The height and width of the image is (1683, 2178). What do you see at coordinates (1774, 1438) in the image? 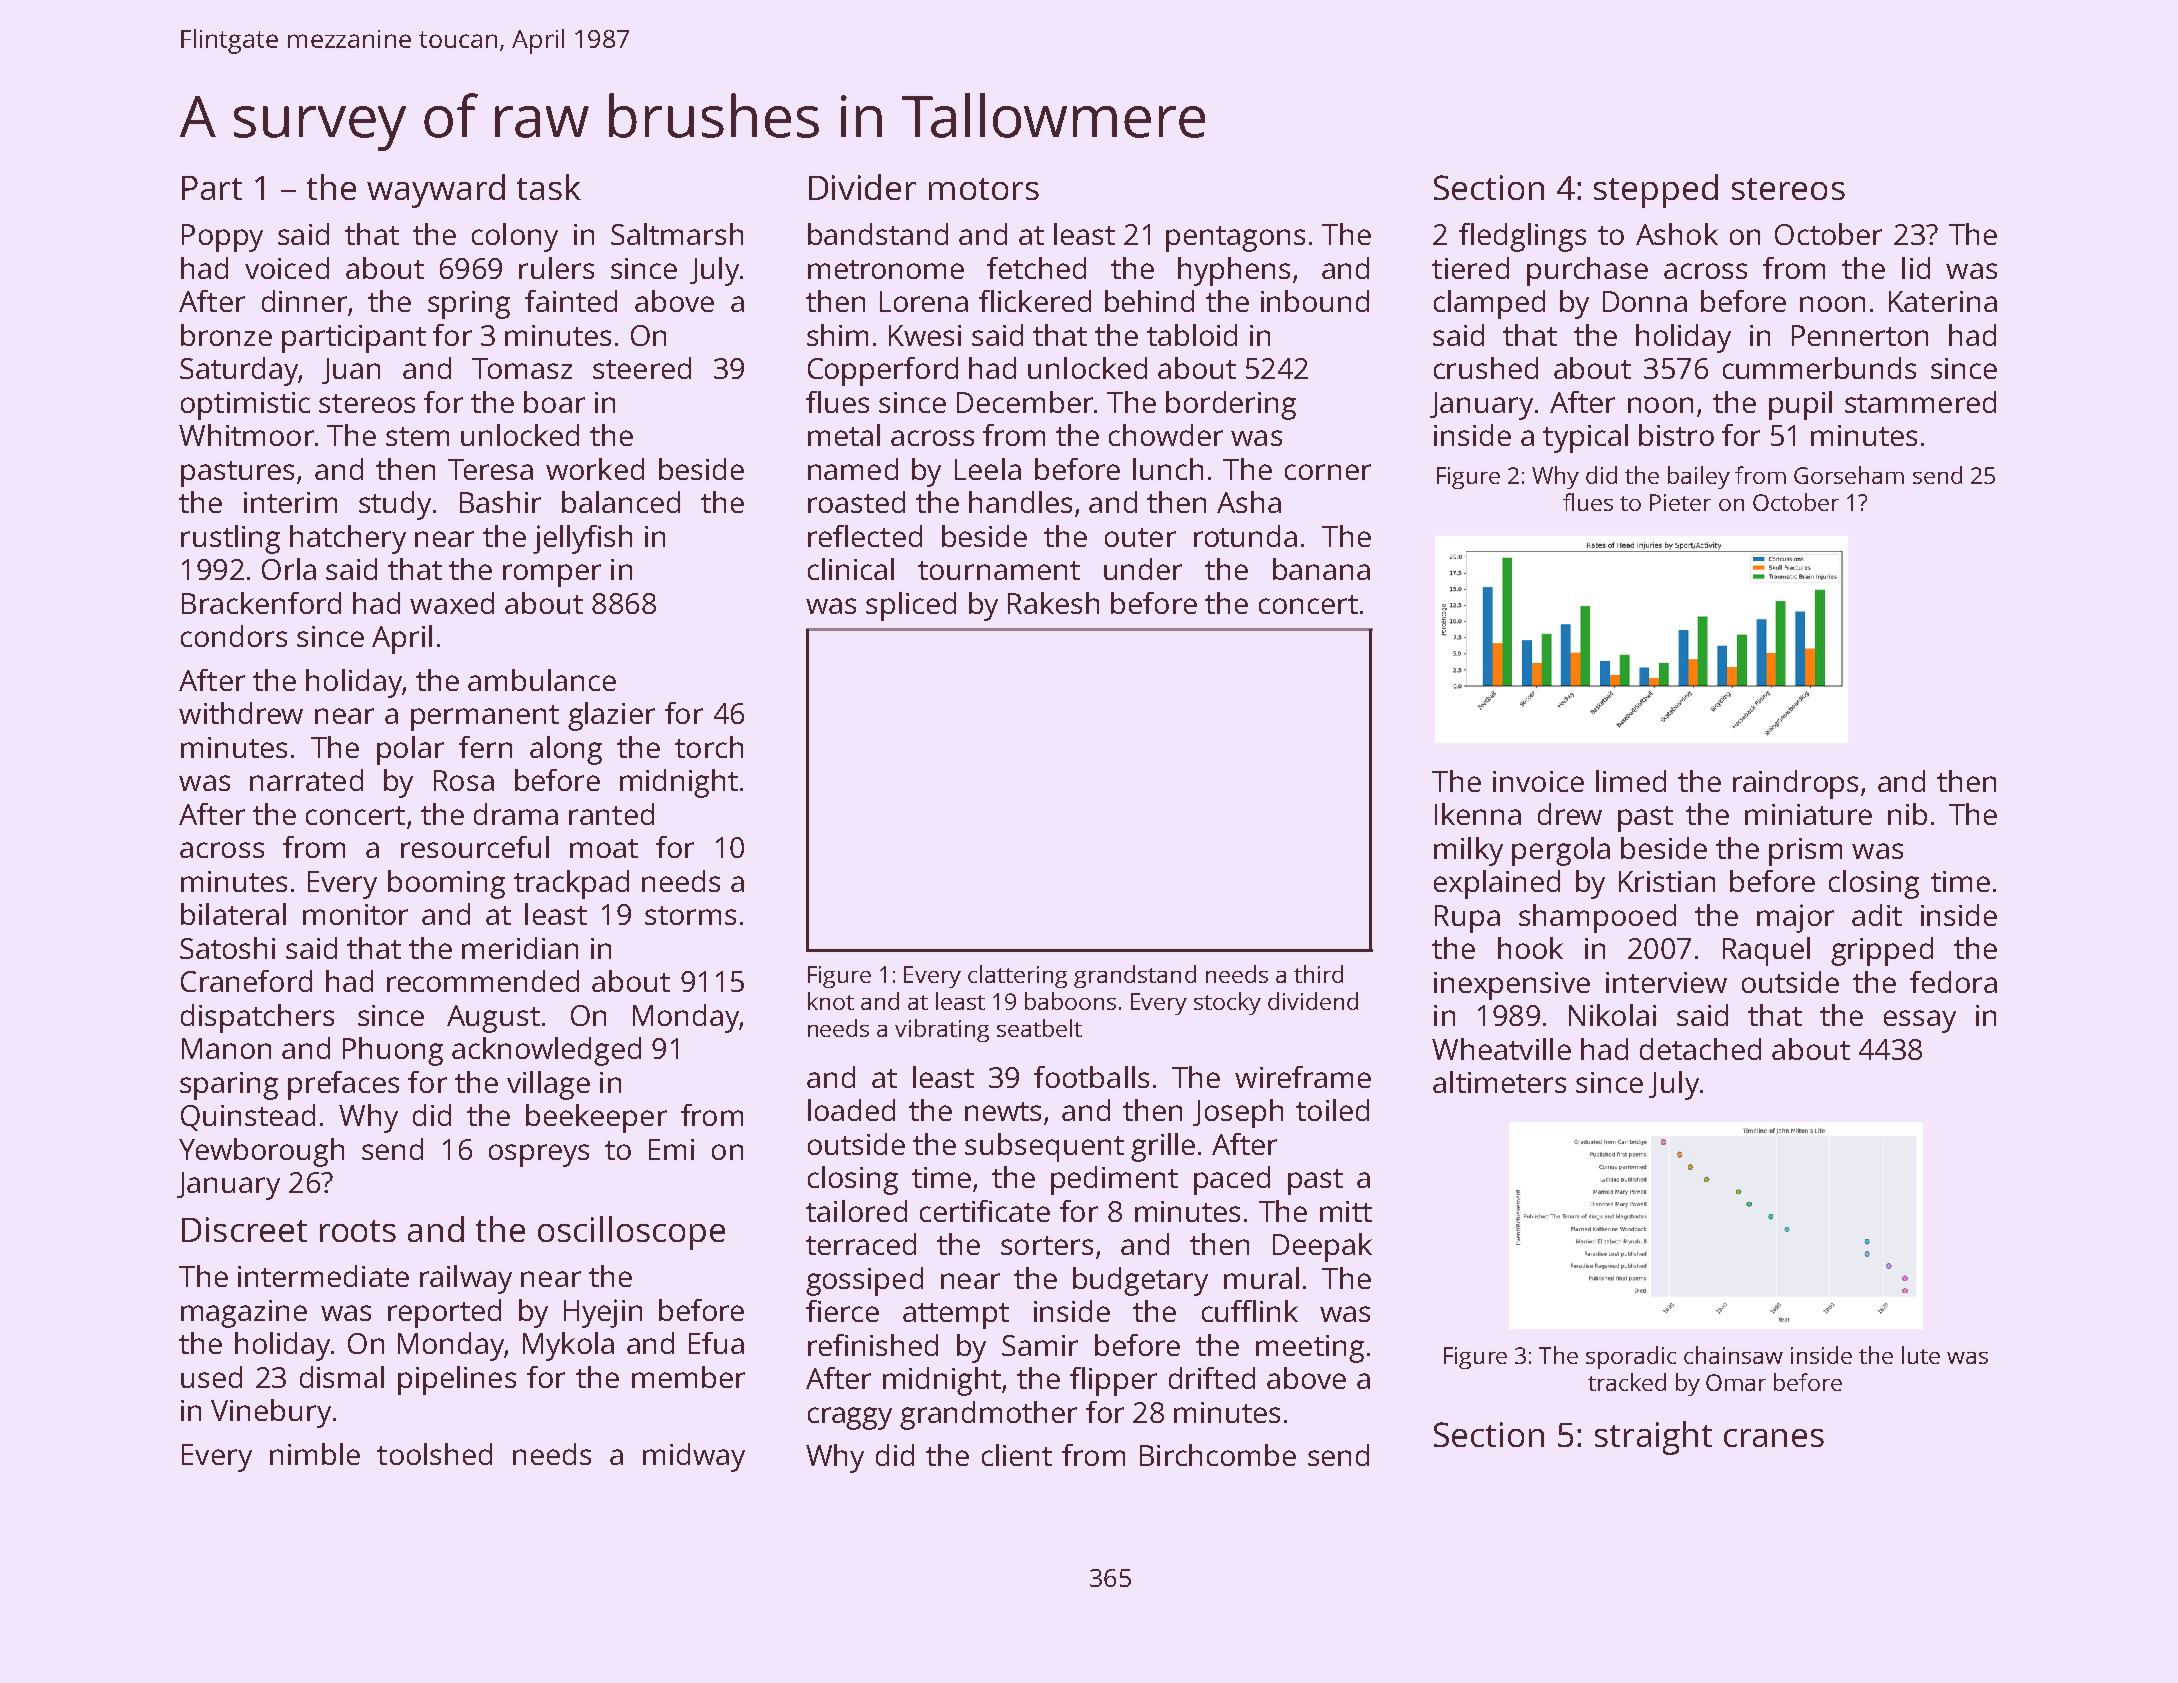
I see `cranes` at bounding box center [1774, 1438].
